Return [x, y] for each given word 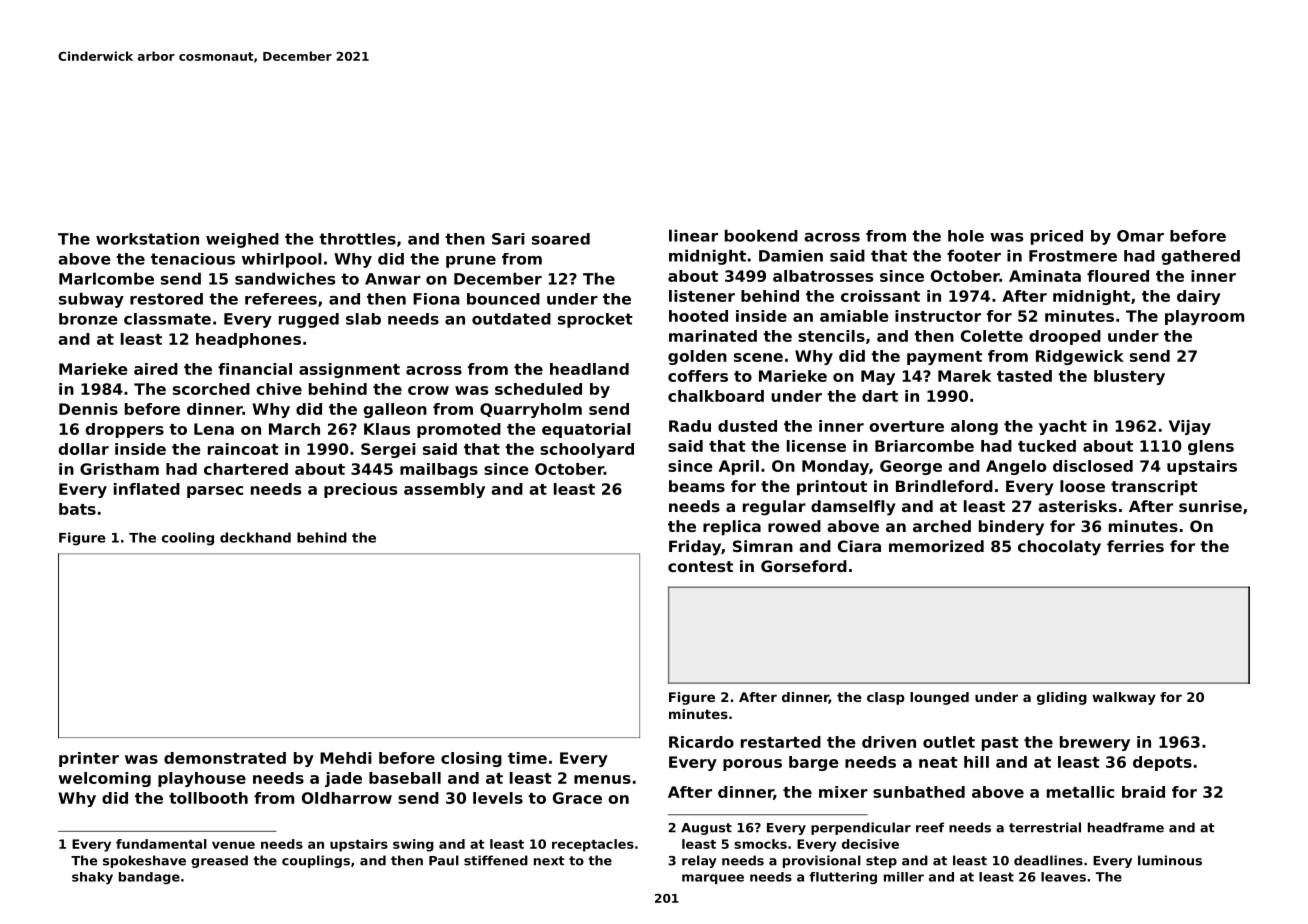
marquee [713, 879]
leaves [1063, 877]
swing [413, 845]
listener [702, 296]
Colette [992, 336]
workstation [147, 239]
